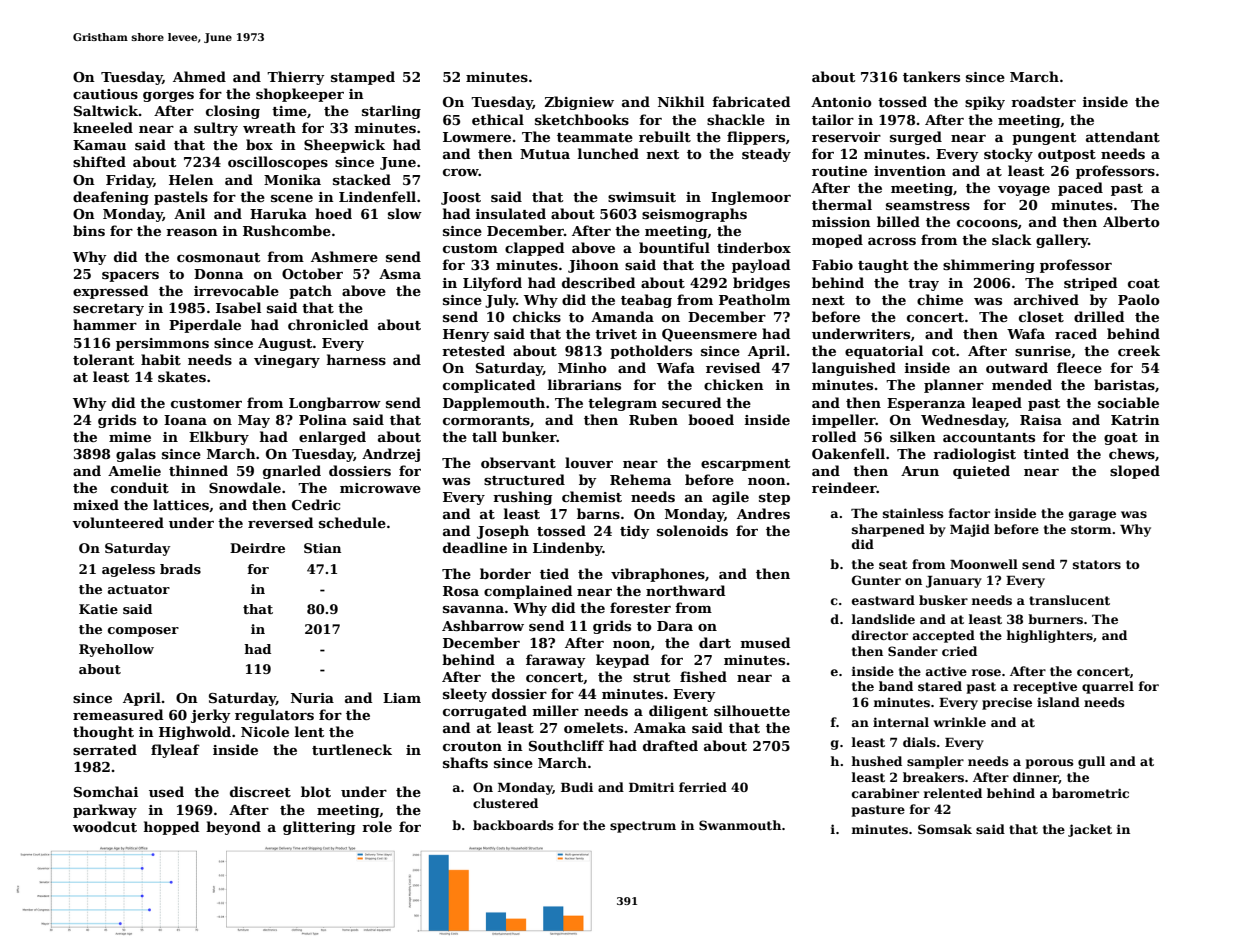 The width and height of the screenshot is (1233, 952). Describe the element at coordinates (709, 335) in the screenshot. I see `Queensmere` at that location.
